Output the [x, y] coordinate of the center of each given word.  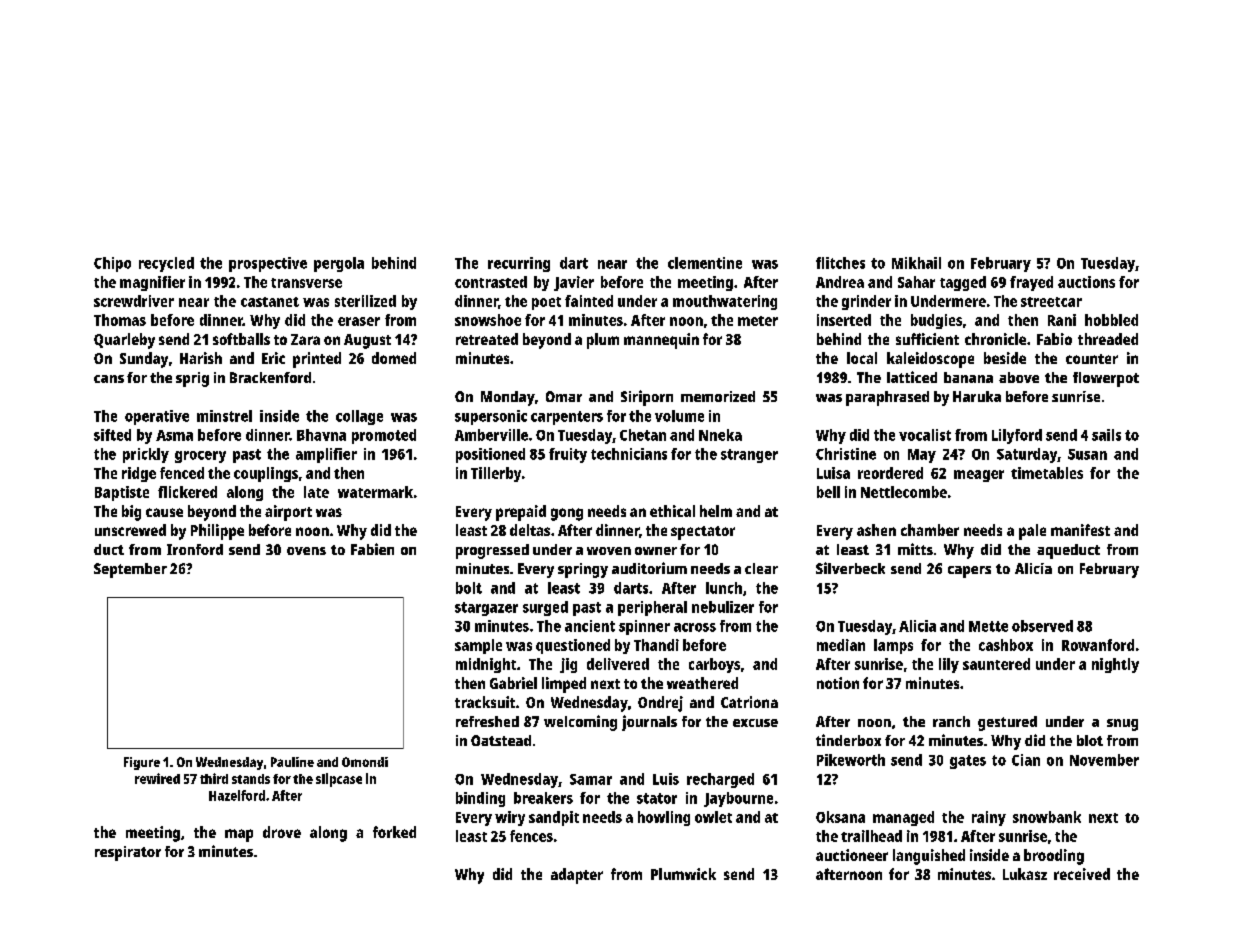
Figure [142, 763]
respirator [128, 853]
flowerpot [1106, 379]
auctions [1086, 282]
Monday [508, 398]
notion [838, 683]
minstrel [224, 416]
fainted [589, 301]
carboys [714, 665]
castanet [270, 302]
